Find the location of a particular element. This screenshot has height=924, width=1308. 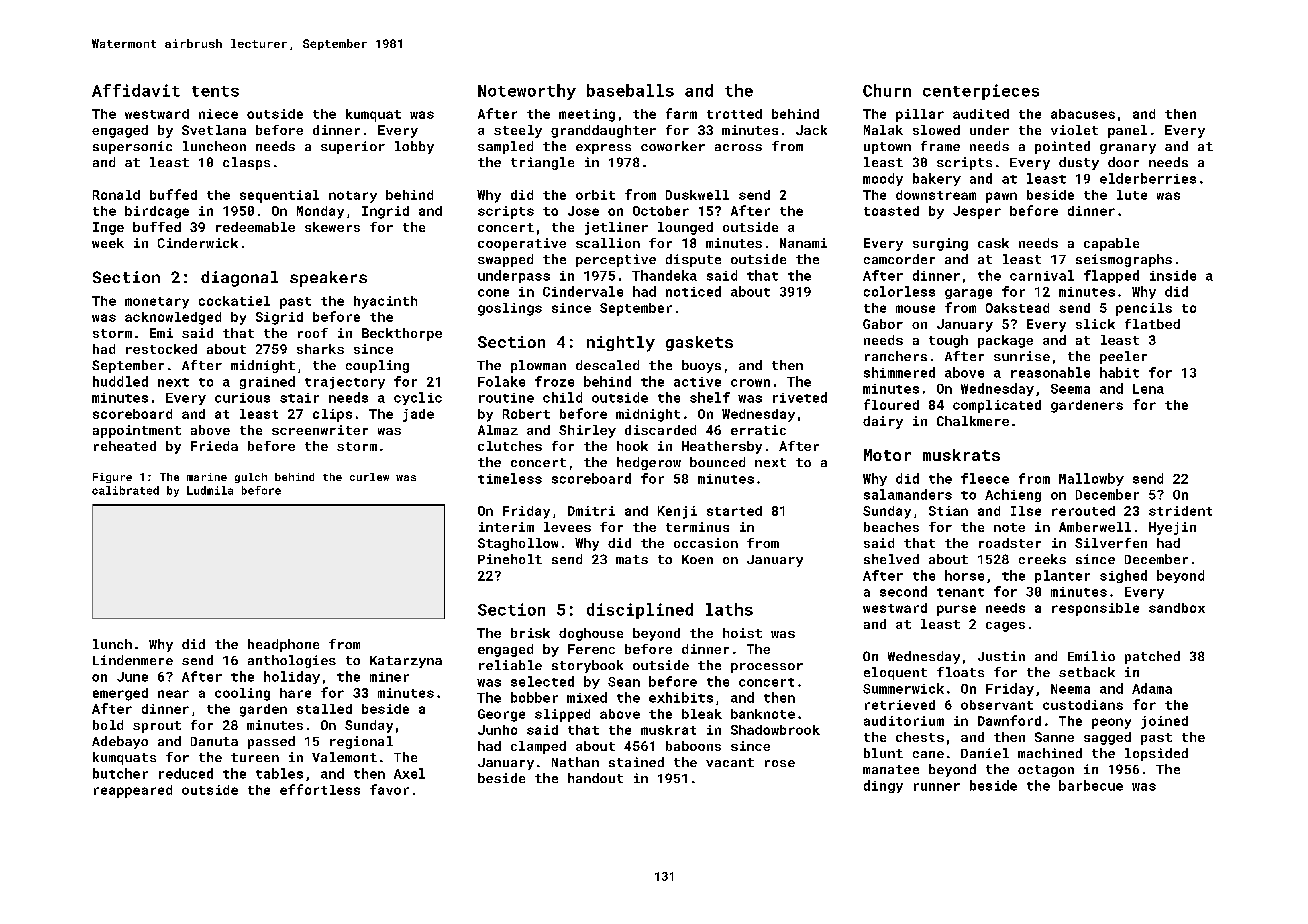

week is located at coordinates (108, 243).
